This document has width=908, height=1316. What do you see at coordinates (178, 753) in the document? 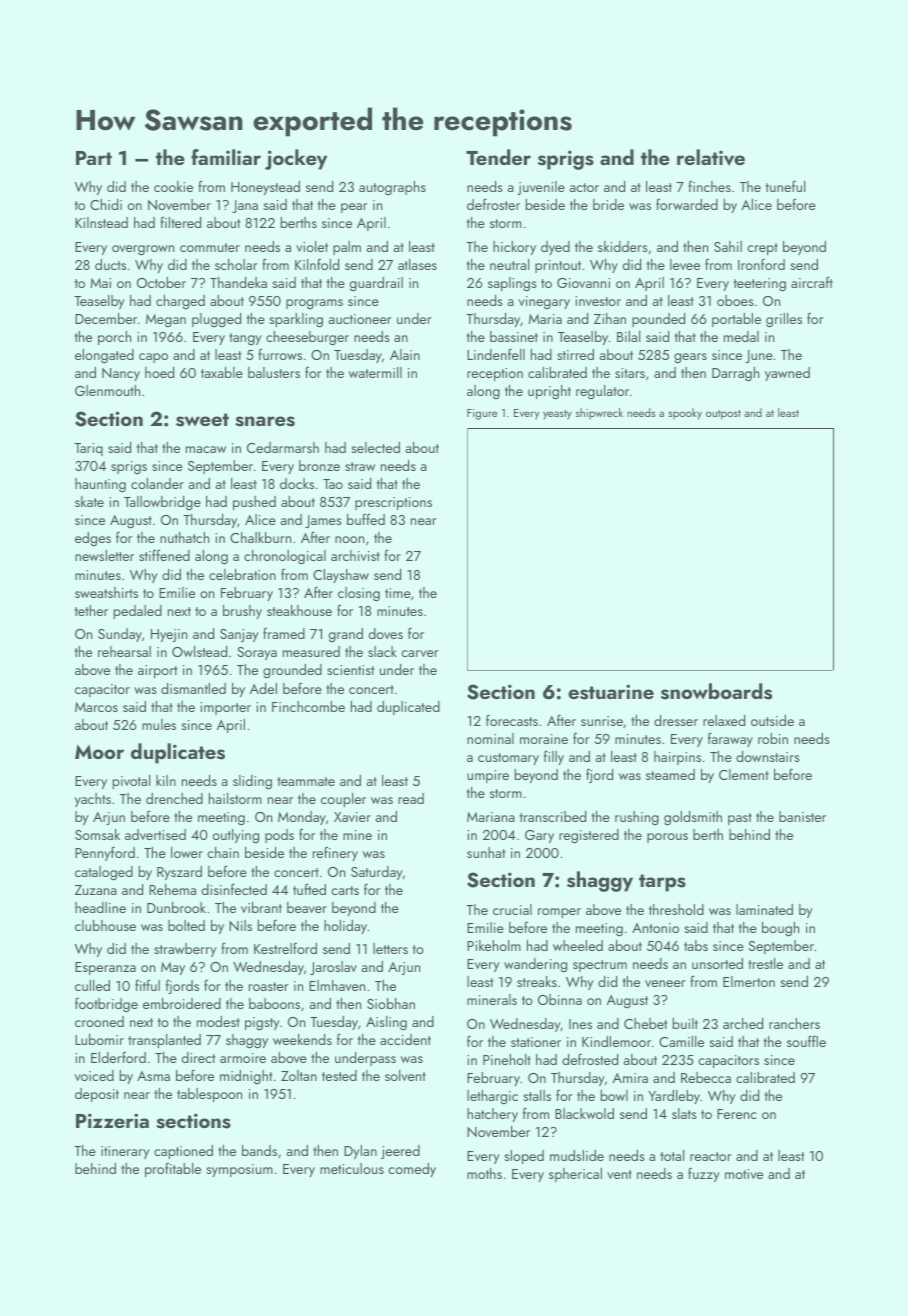
I see `duplicates` at bounding box center [178, 753].
